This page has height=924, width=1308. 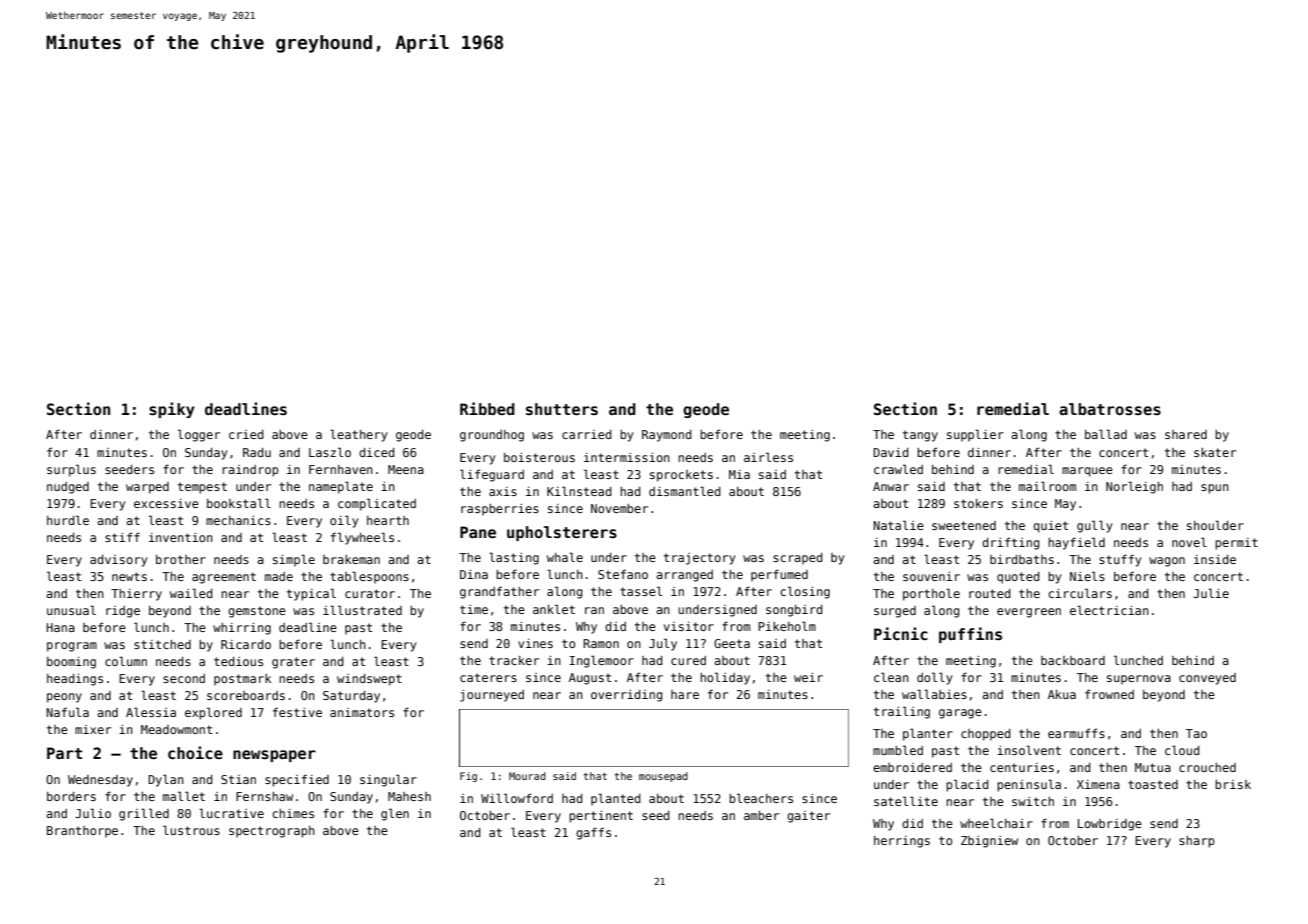 I want to click on Pikeholm, so click(x=787, y=626).
